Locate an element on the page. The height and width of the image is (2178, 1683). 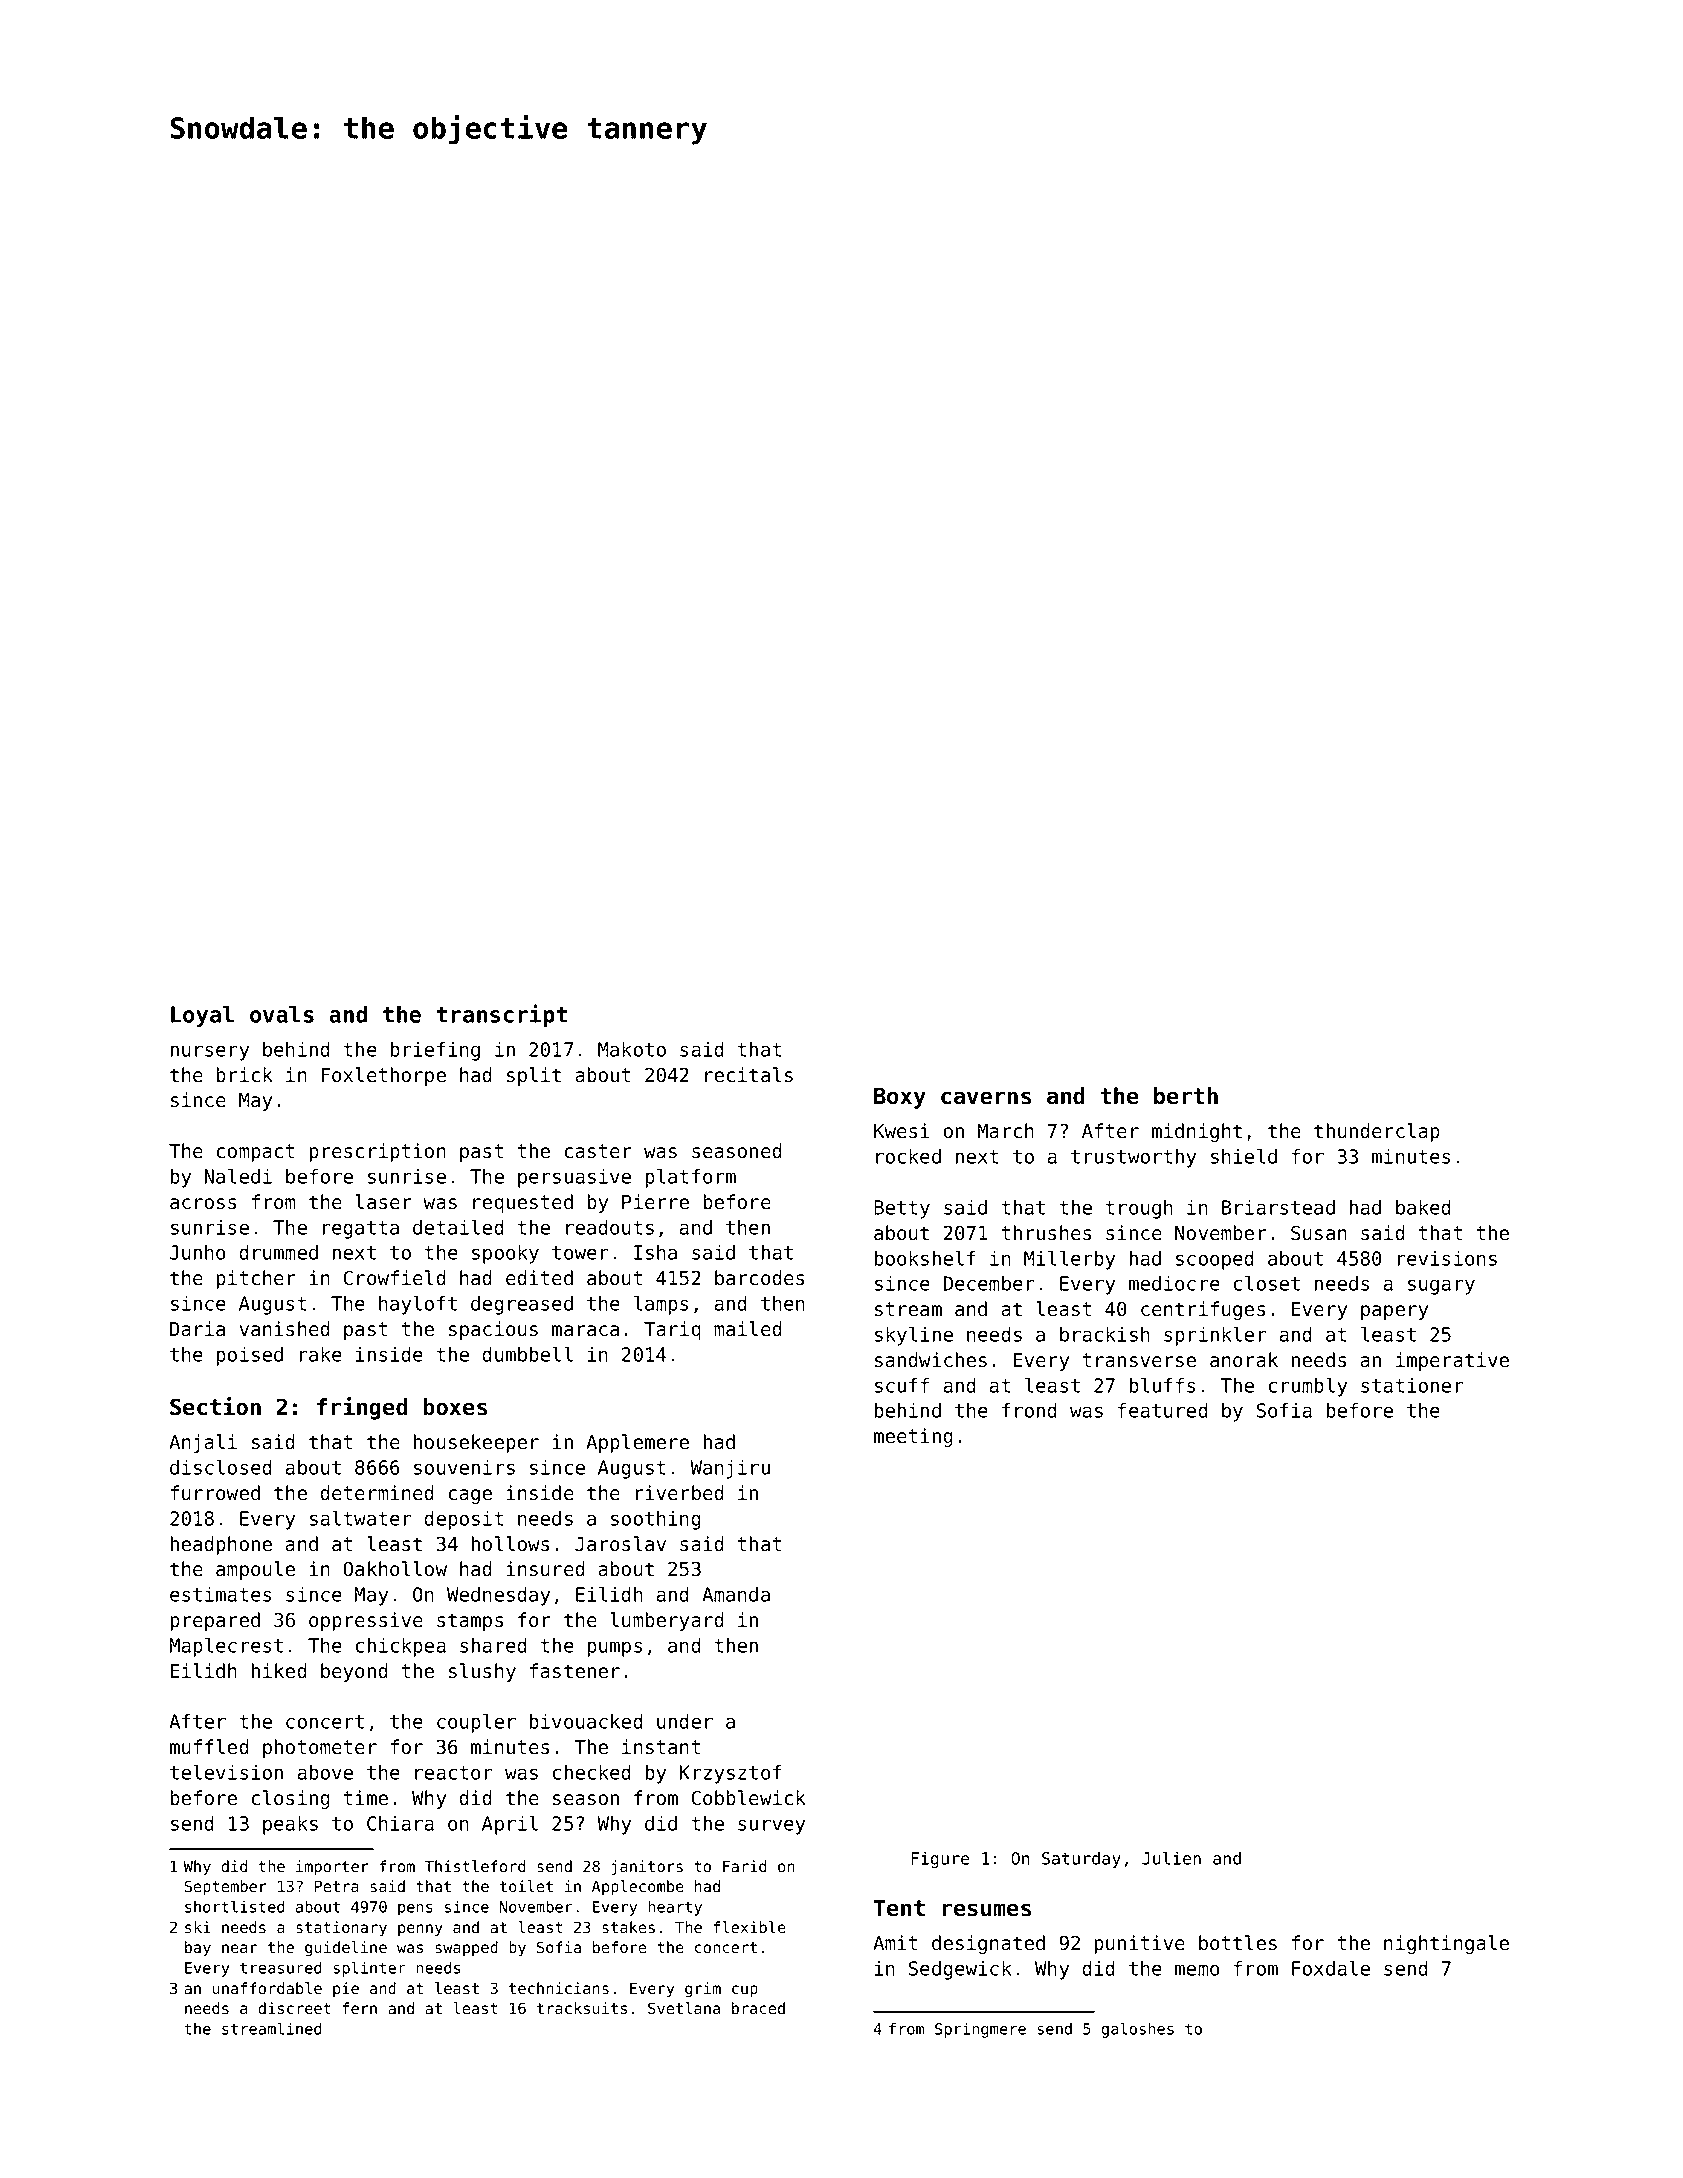
skyline is located at coordinates (914, 1336).
